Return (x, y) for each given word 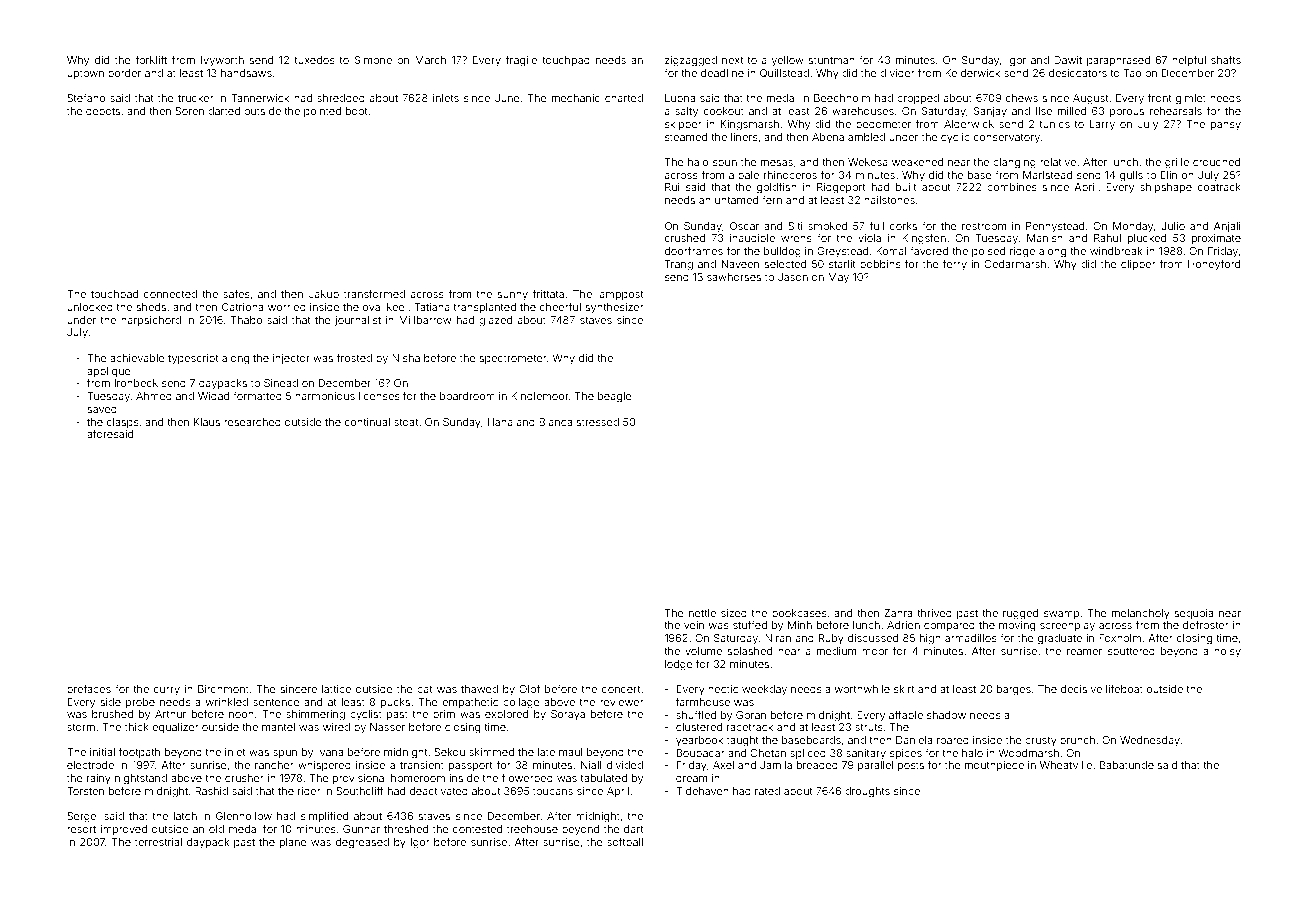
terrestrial (158, 842)
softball (625, 841)
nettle (702, 613)
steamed (686, 137)
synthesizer (615, 308)
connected (170, 294)
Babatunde (1127, 765)
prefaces (89, 689)
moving (1017, 626)
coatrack (1219, 187)
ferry (955, 265)
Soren (189, 111)
